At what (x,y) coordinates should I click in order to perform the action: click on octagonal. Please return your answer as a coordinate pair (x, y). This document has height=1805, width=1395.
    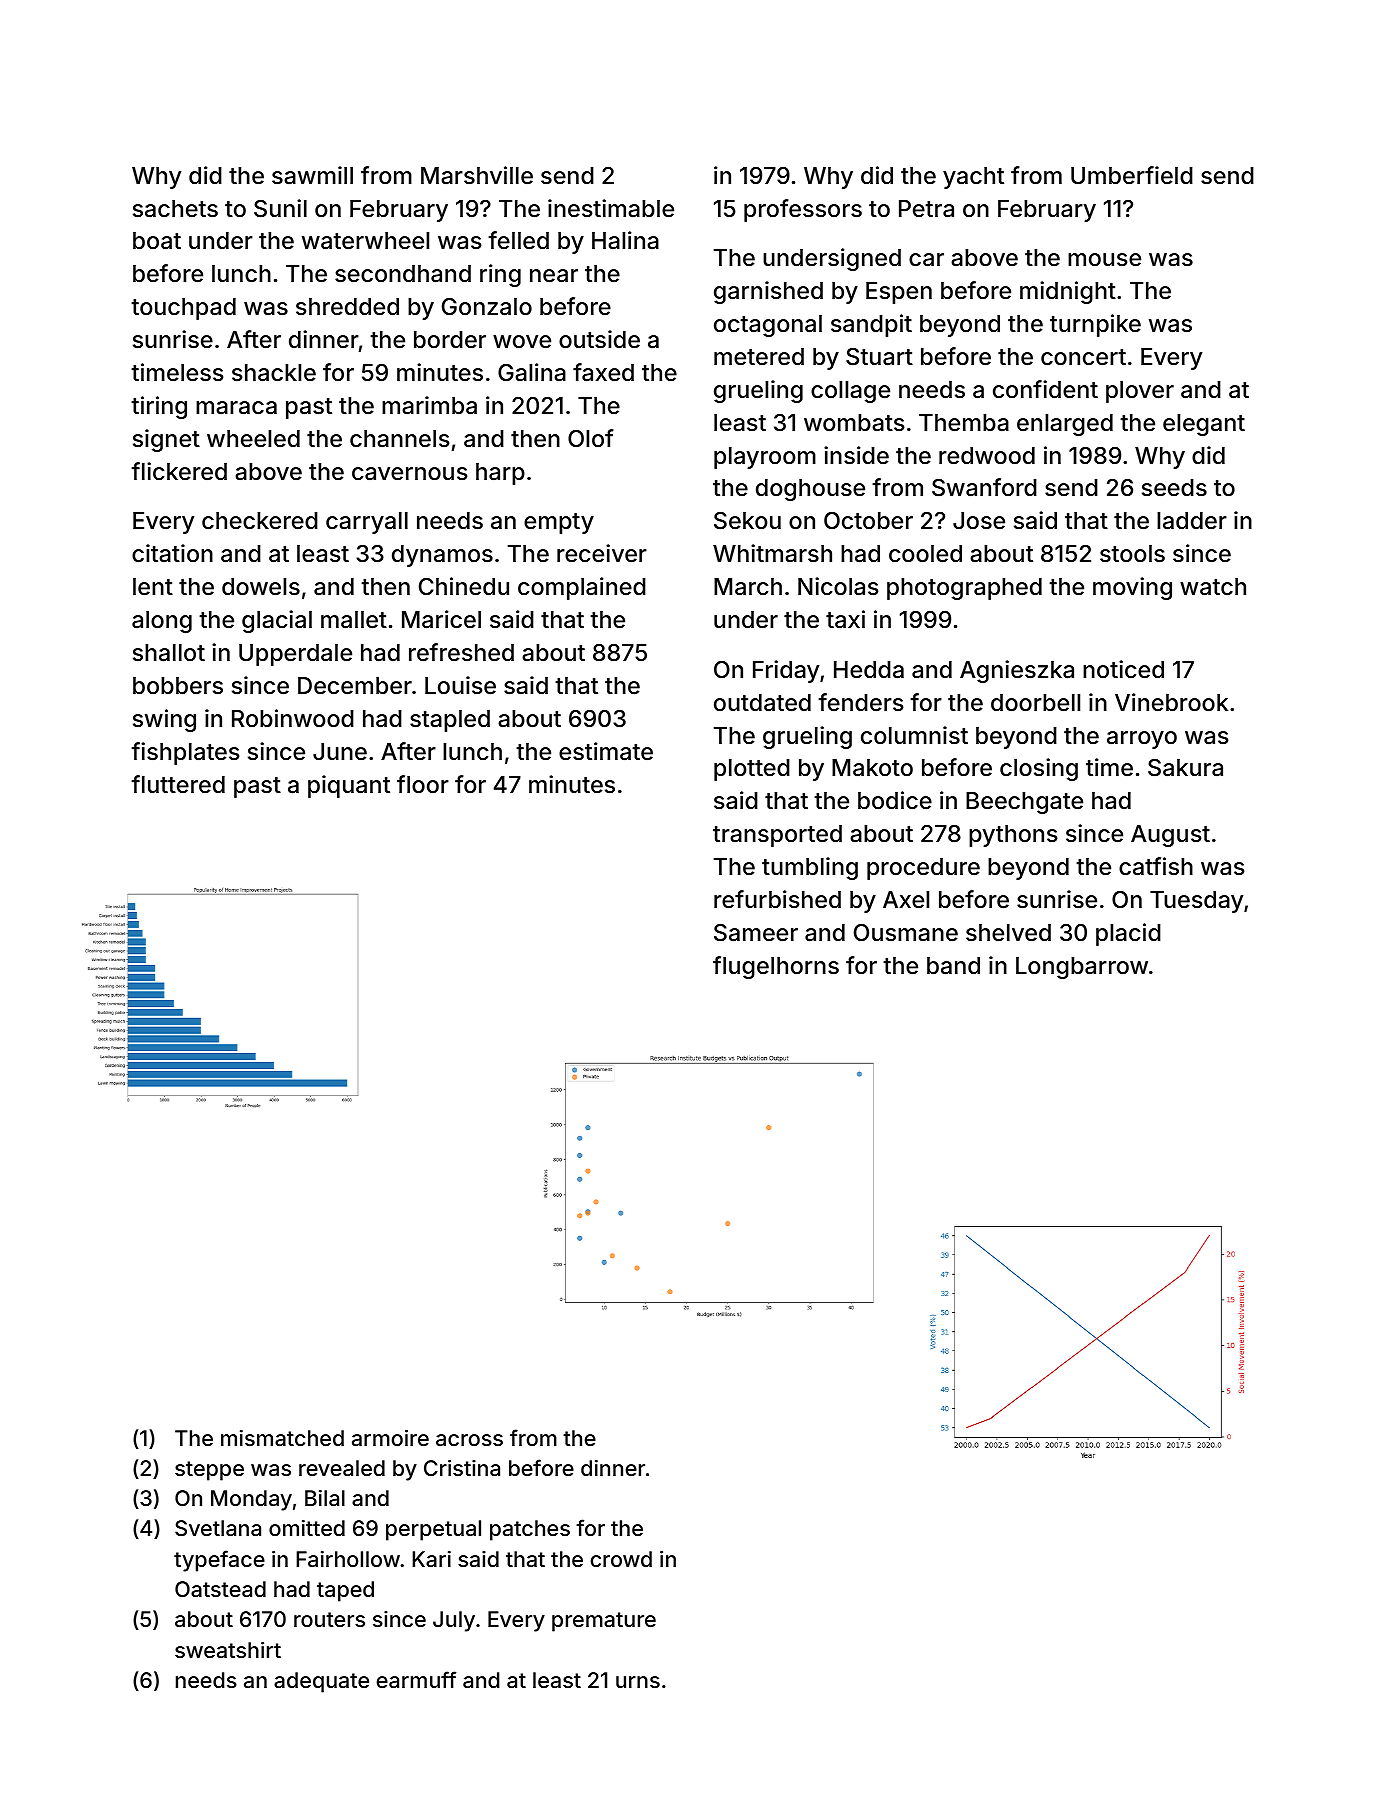
    Looking at the image, I should click on (768, 326).
